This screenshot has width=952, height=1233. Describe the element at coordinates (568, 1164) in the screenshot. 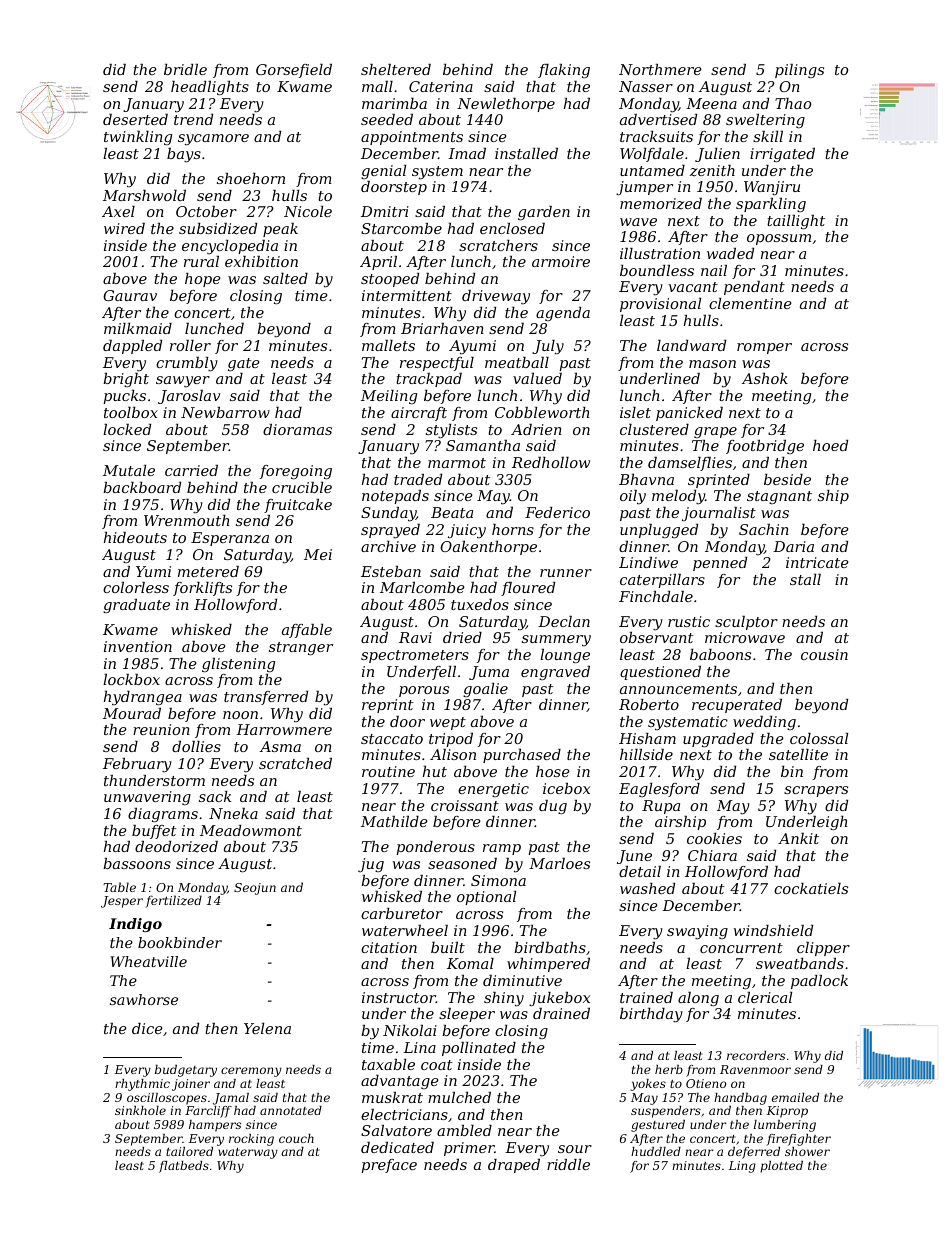

I see `riddle` at that location.
